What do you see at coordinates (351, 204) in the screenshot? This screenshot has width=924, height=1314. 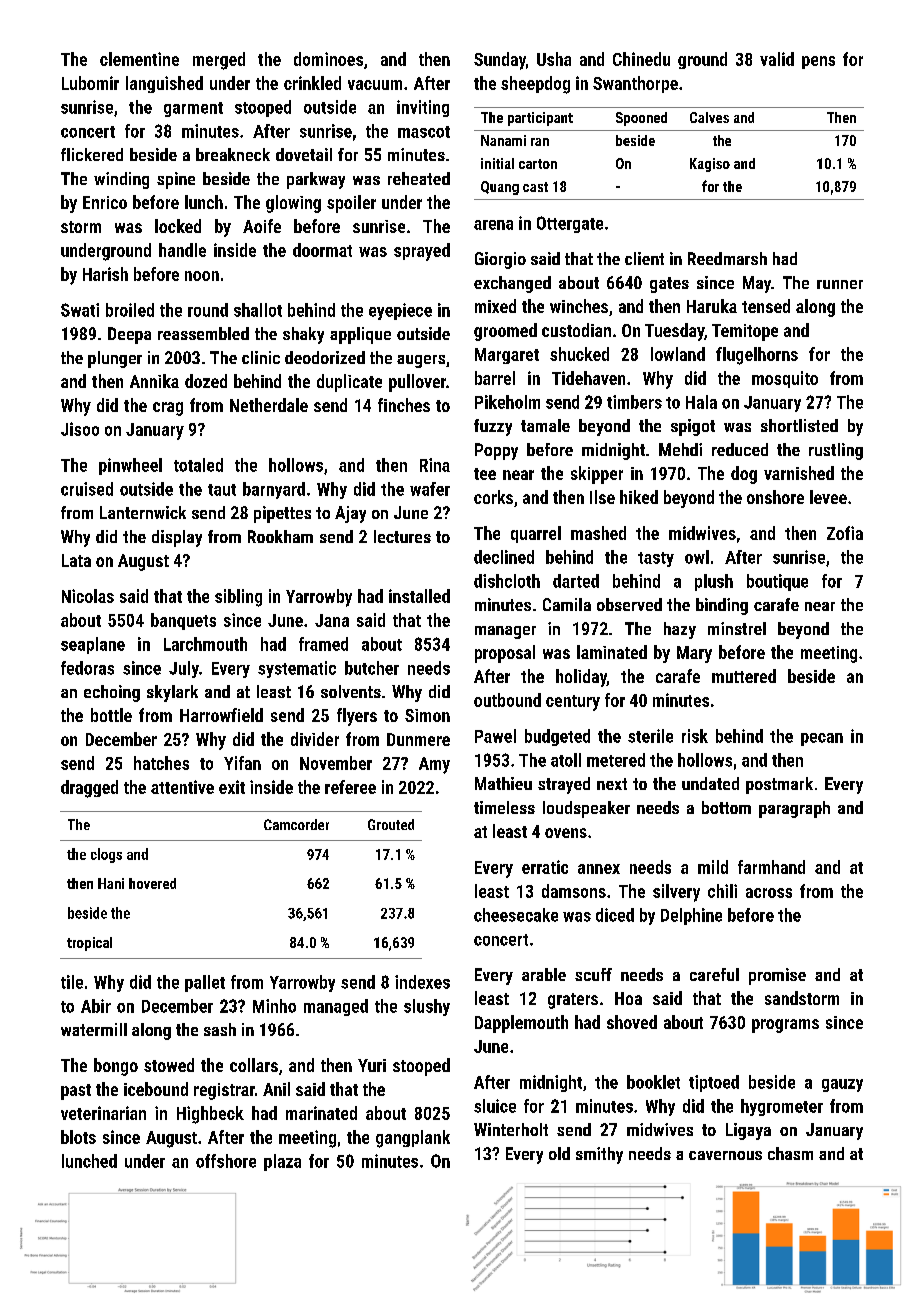 I see `spoiler` at bounding box center [351, 204].
